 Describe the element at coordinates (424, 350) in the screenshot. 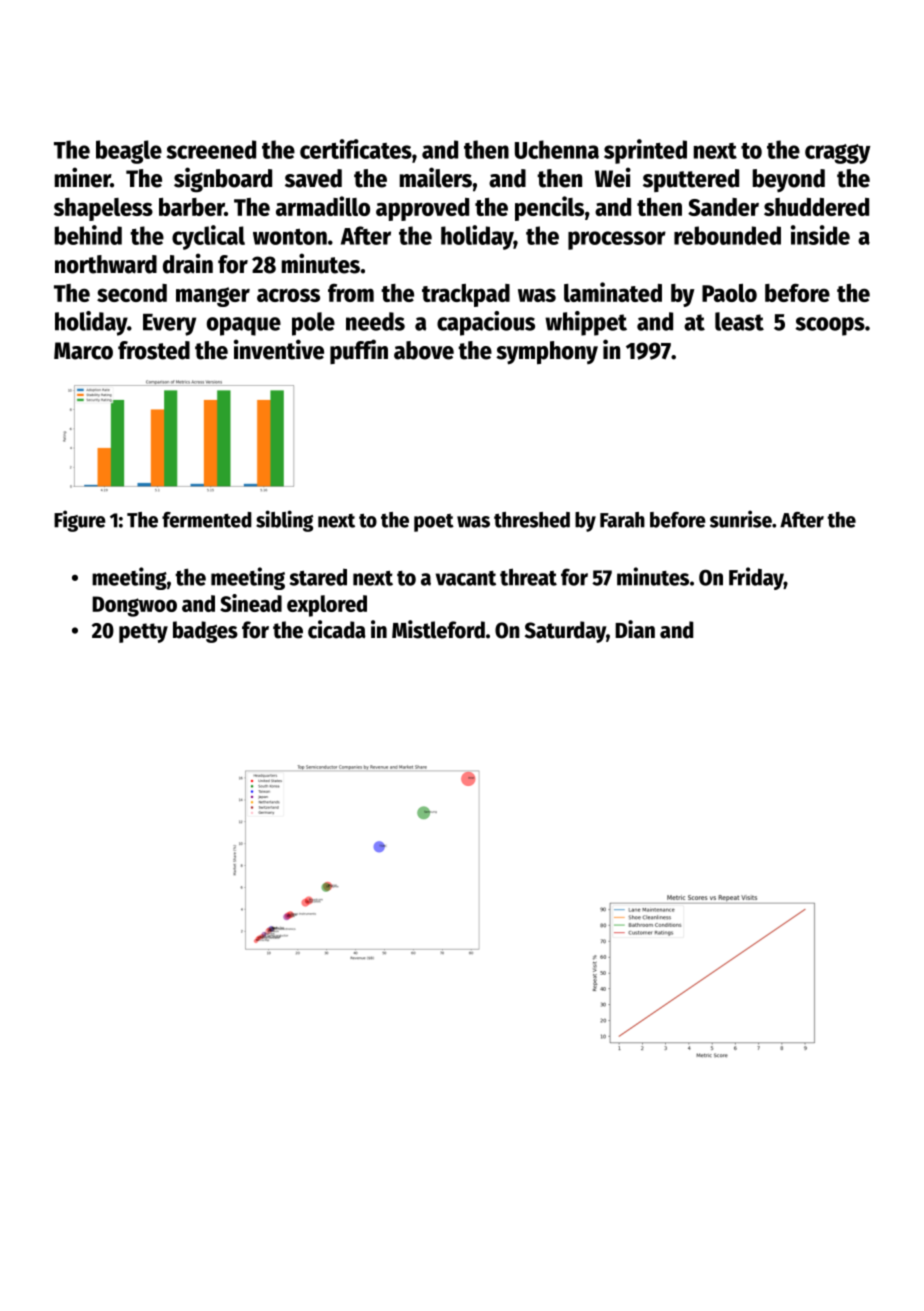

I see `above` at that location.
